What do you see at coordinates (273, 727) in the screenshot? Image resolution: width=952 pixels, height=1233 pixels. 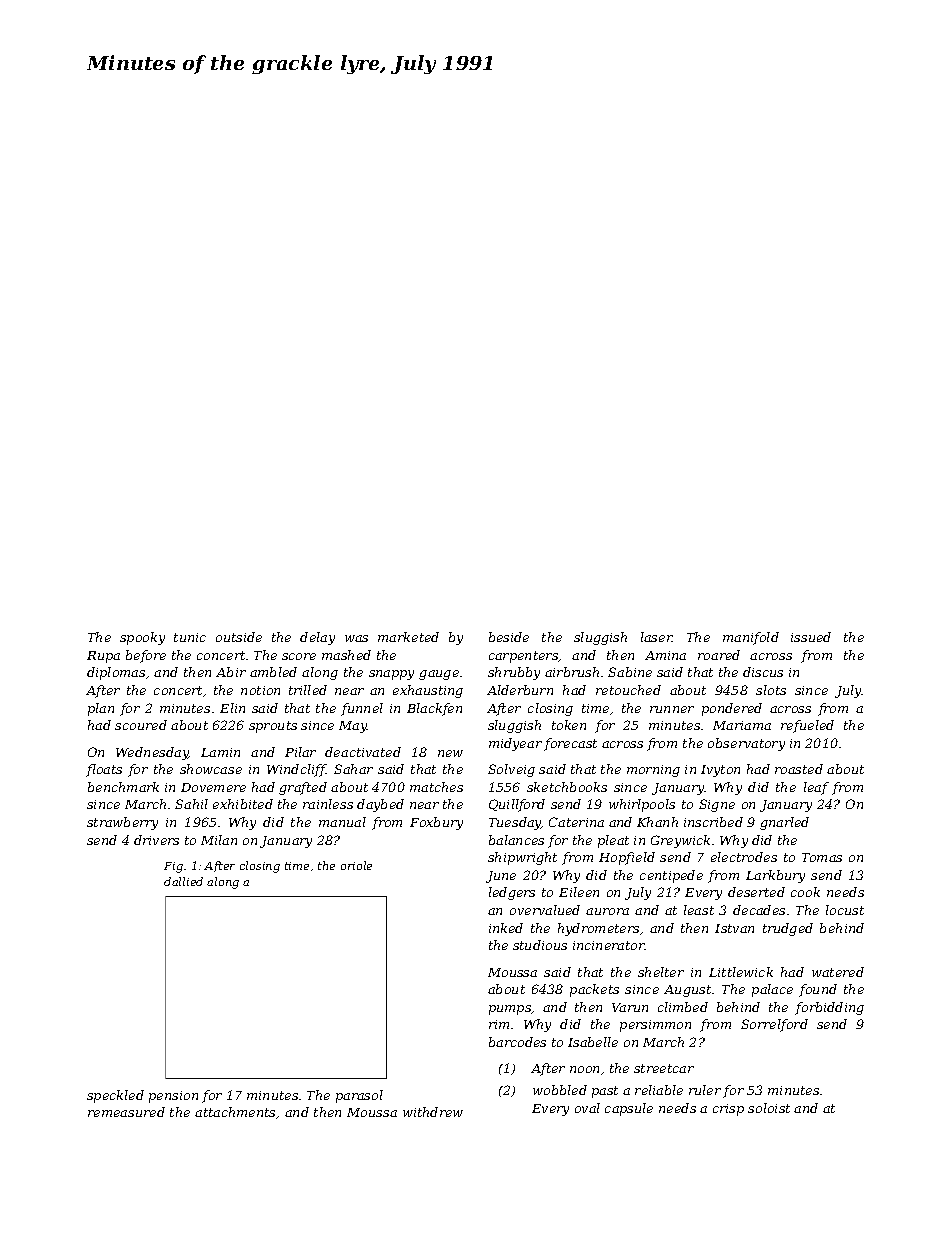 I see `sprouts` at bounding box center [273, 727].
